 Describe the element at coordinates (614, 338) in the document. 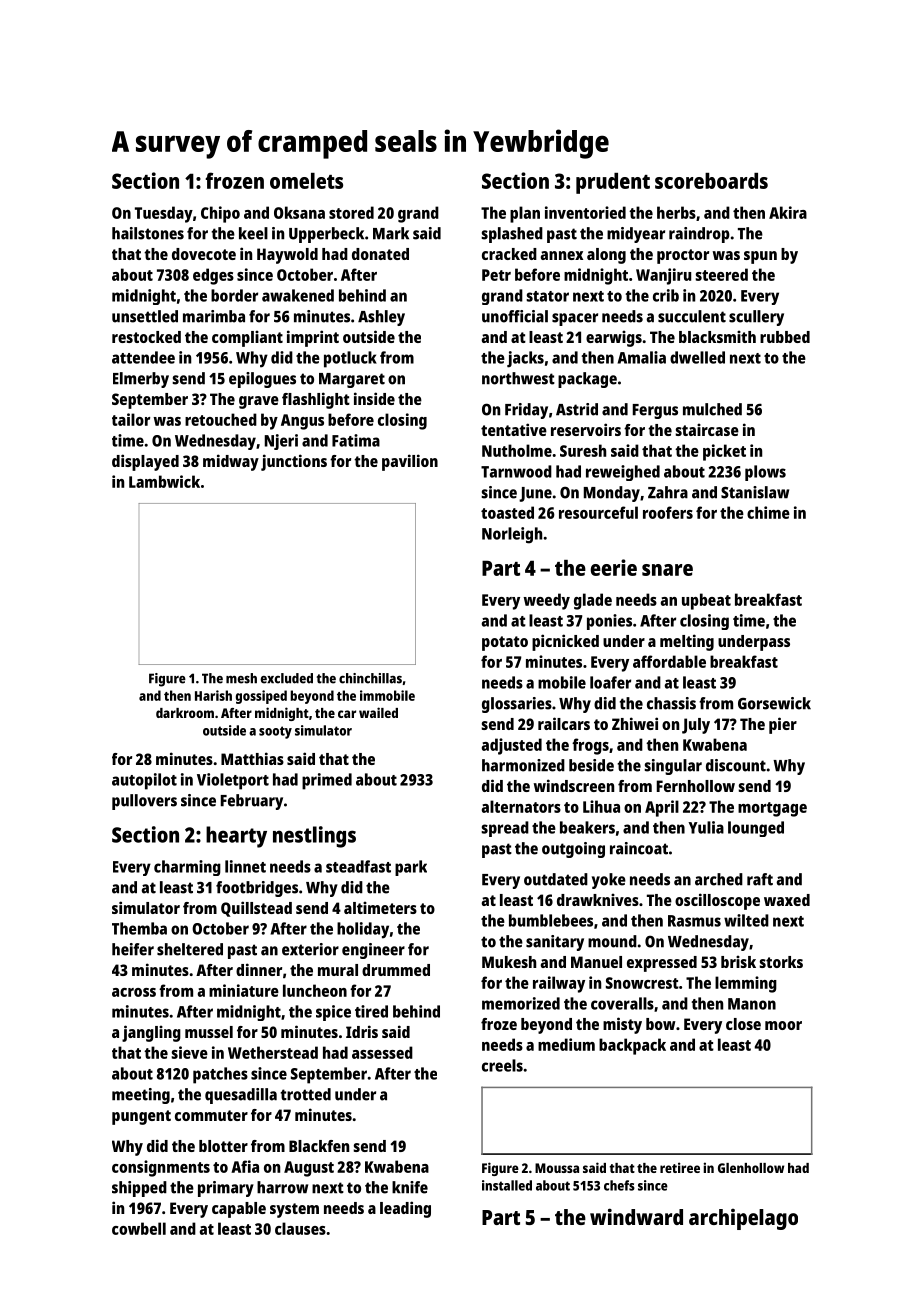

I see `earwigs` at that location.
